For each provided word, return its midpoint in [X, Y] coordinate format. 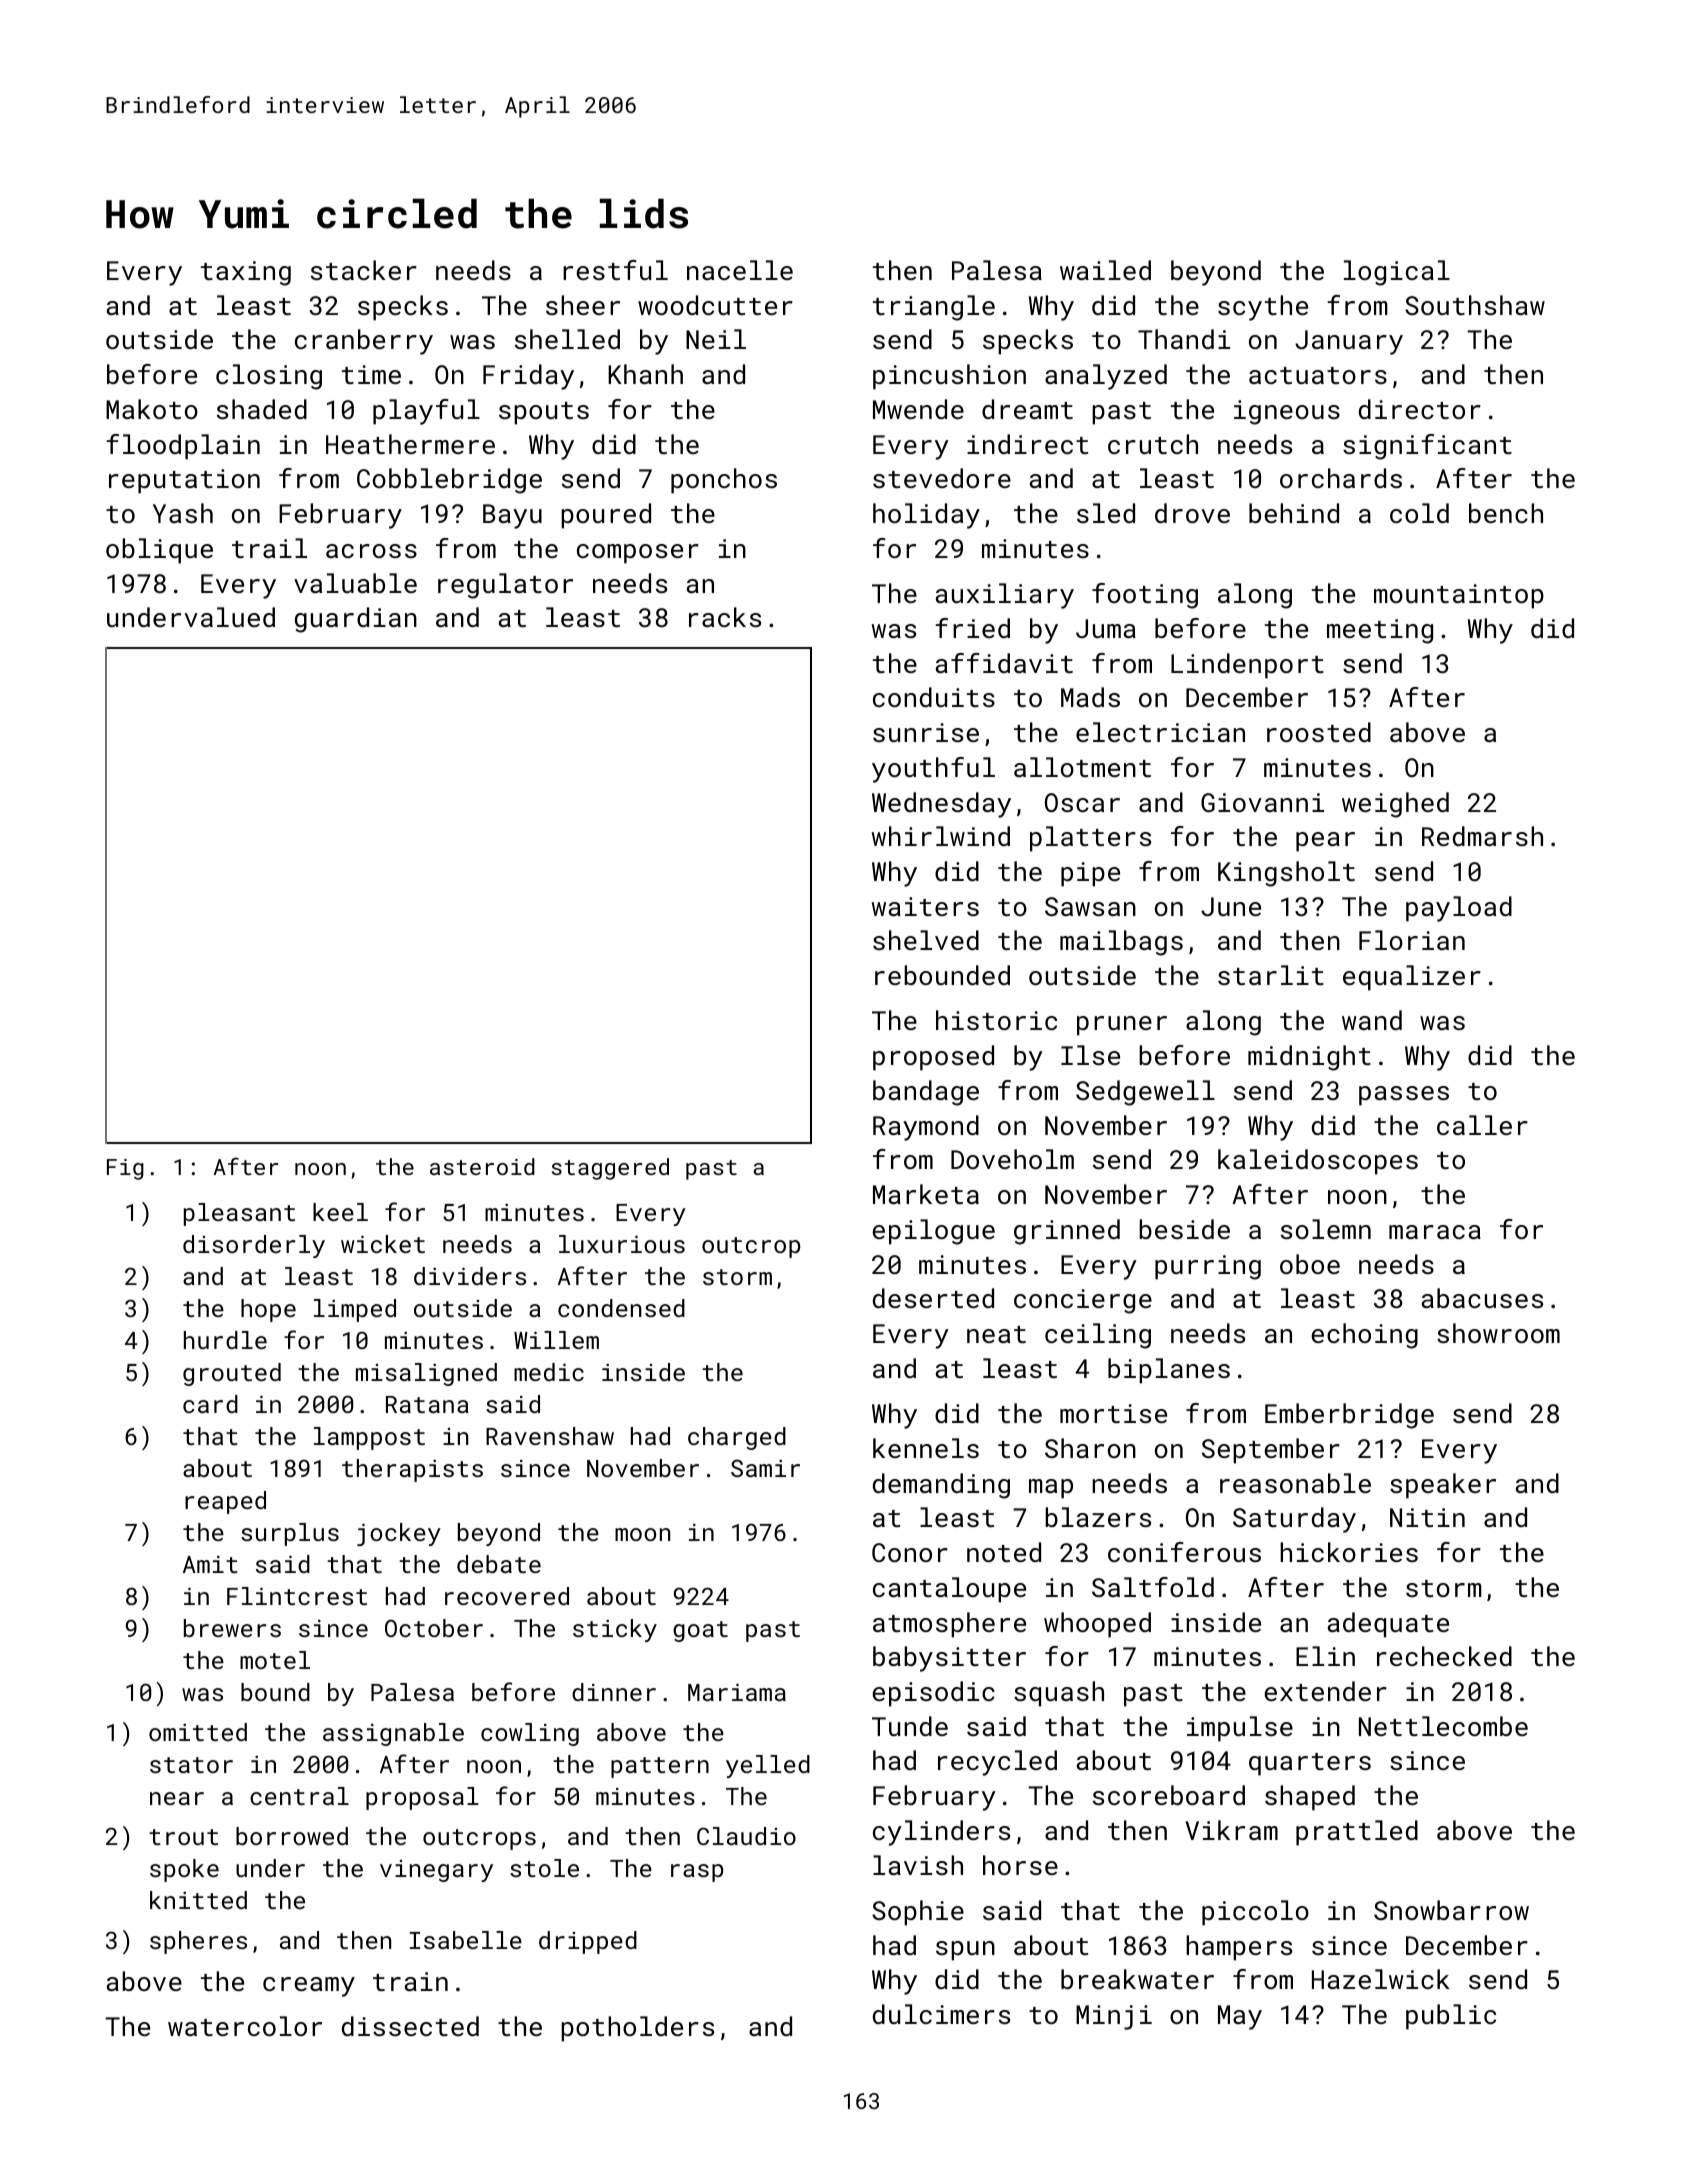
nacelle [740, 270]
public [1451, 2017]
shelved [926, 940]
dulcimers [941, 2014]
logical [1397, 273]
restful [615, 270]
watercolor [245, 2026]
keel [340, 1212]
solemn [1326, 1229]
